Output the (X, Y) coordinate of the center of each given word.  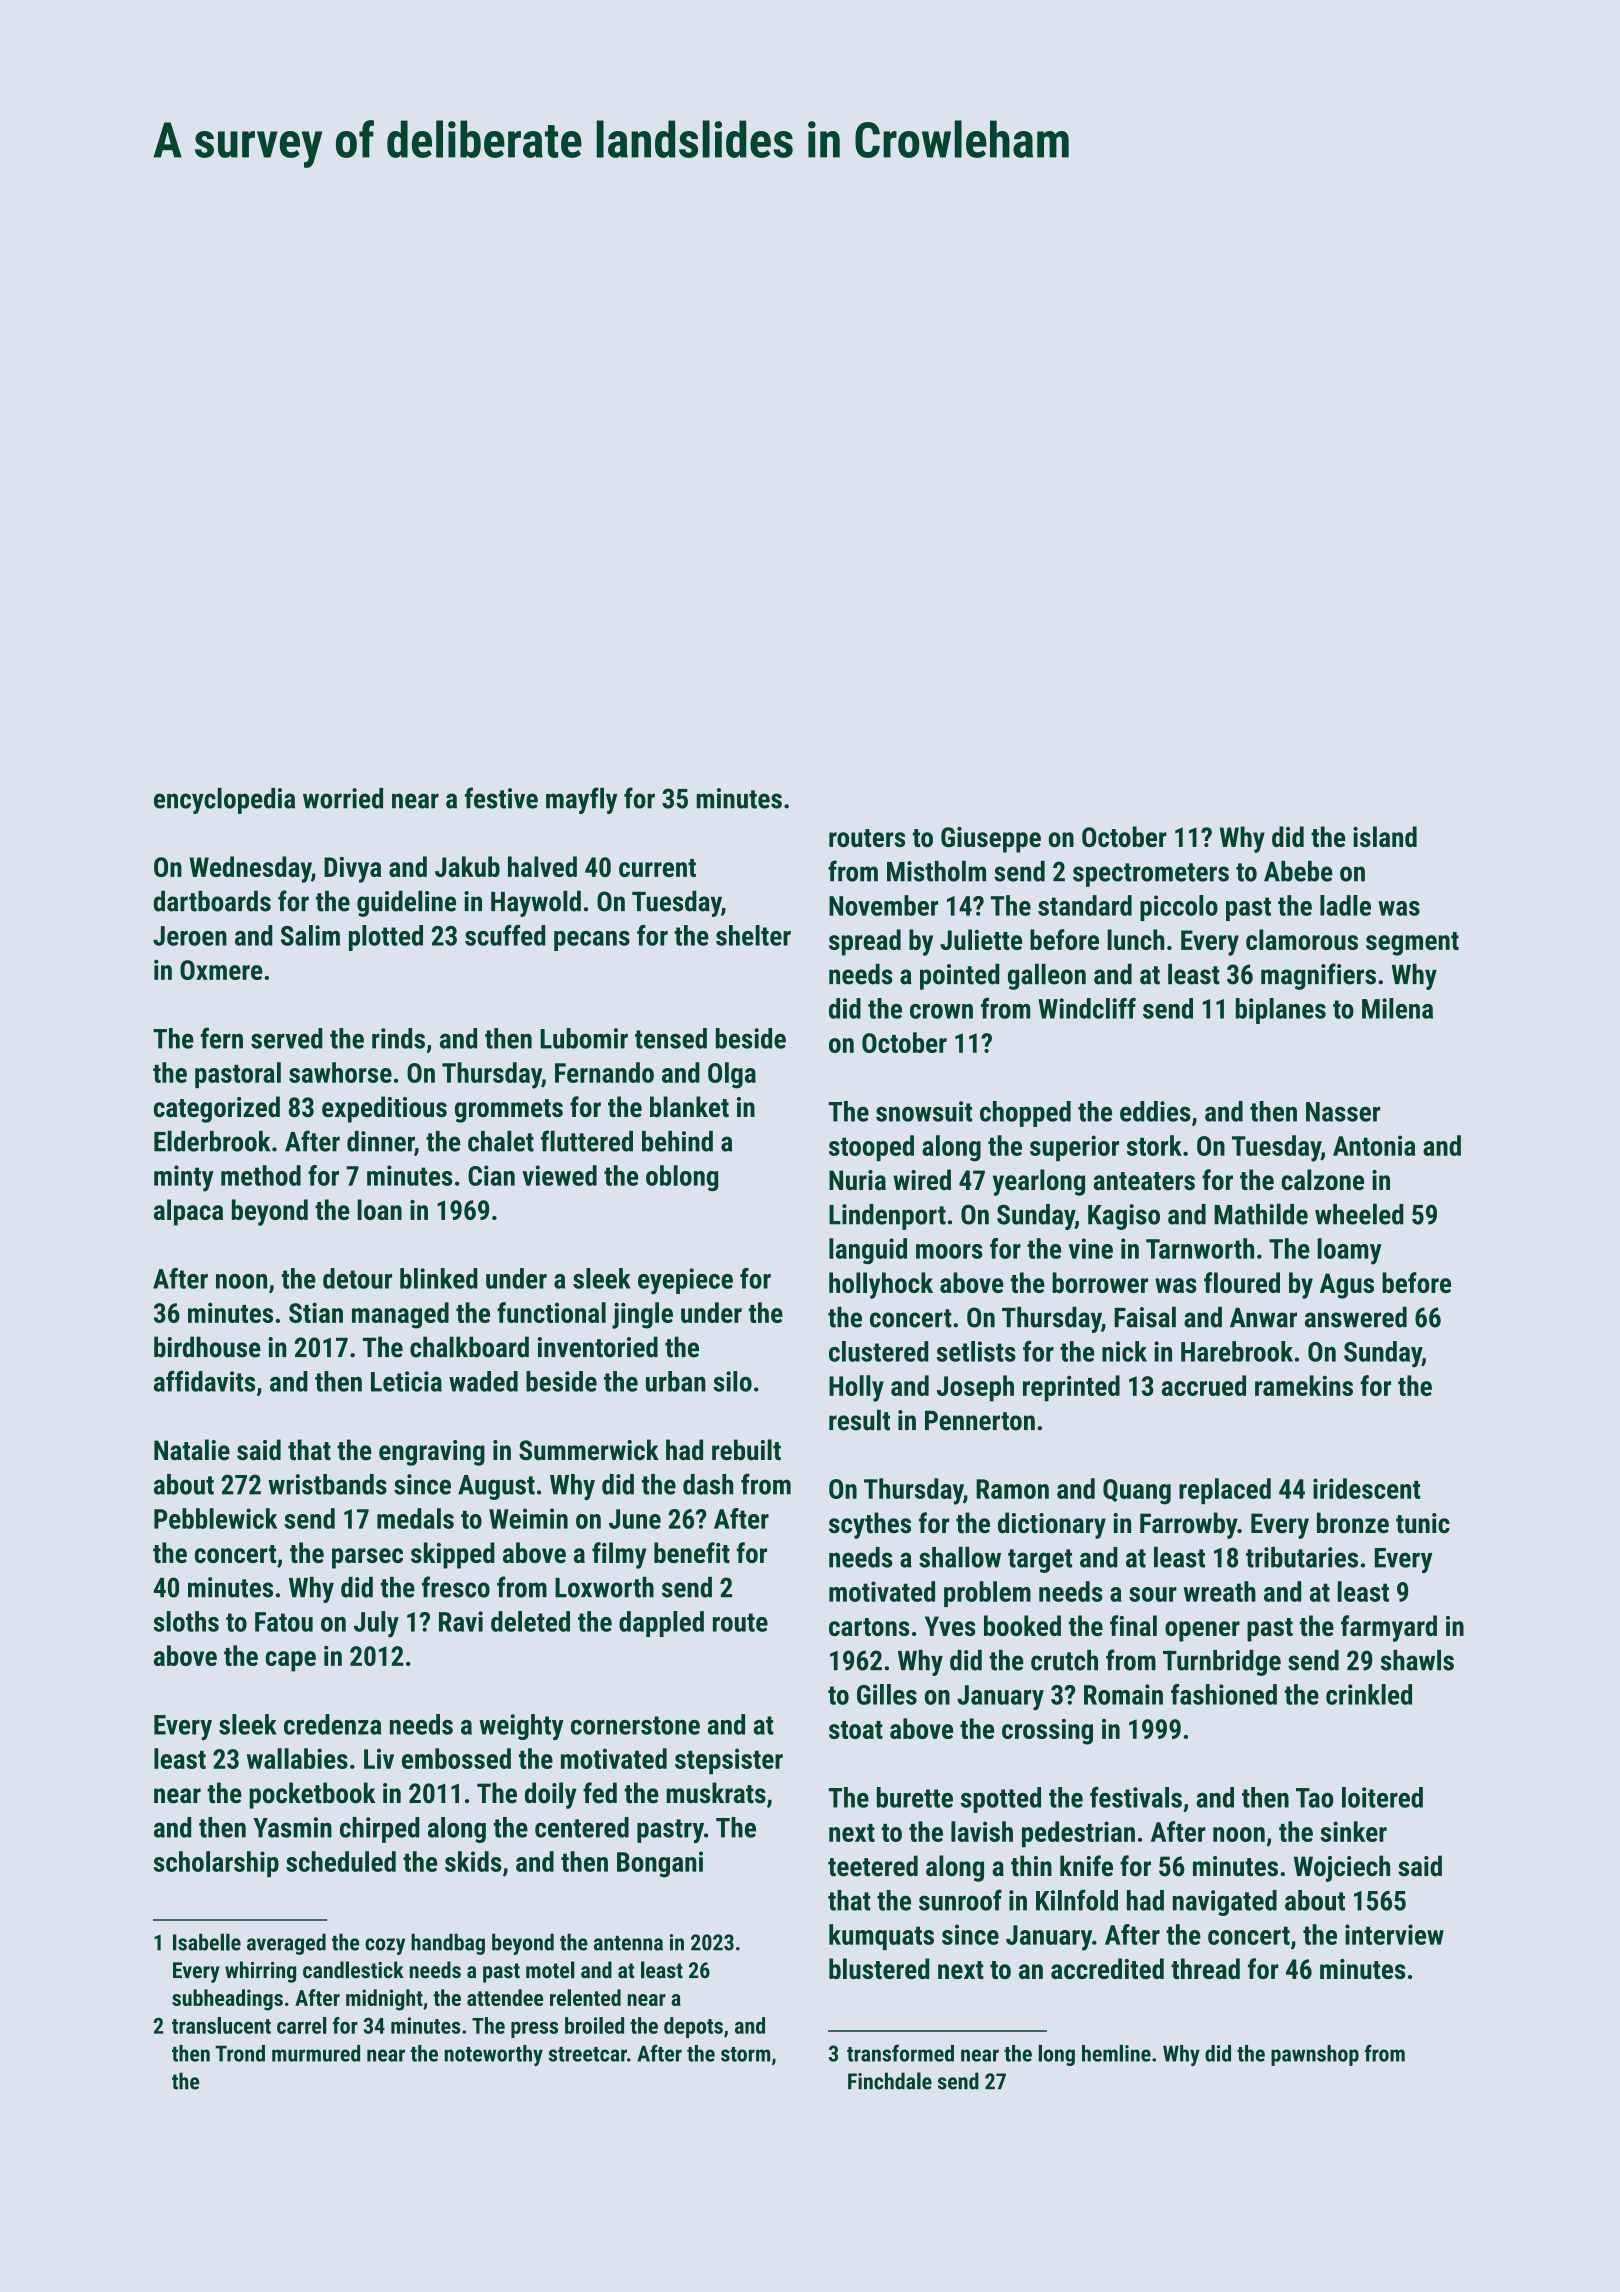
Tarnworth (1200, 1248)
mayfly (581, 800)
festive (501, 798)
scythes (870, 1525)
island (1385, 836)
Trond (240, 2053)
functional (551, 1312)
